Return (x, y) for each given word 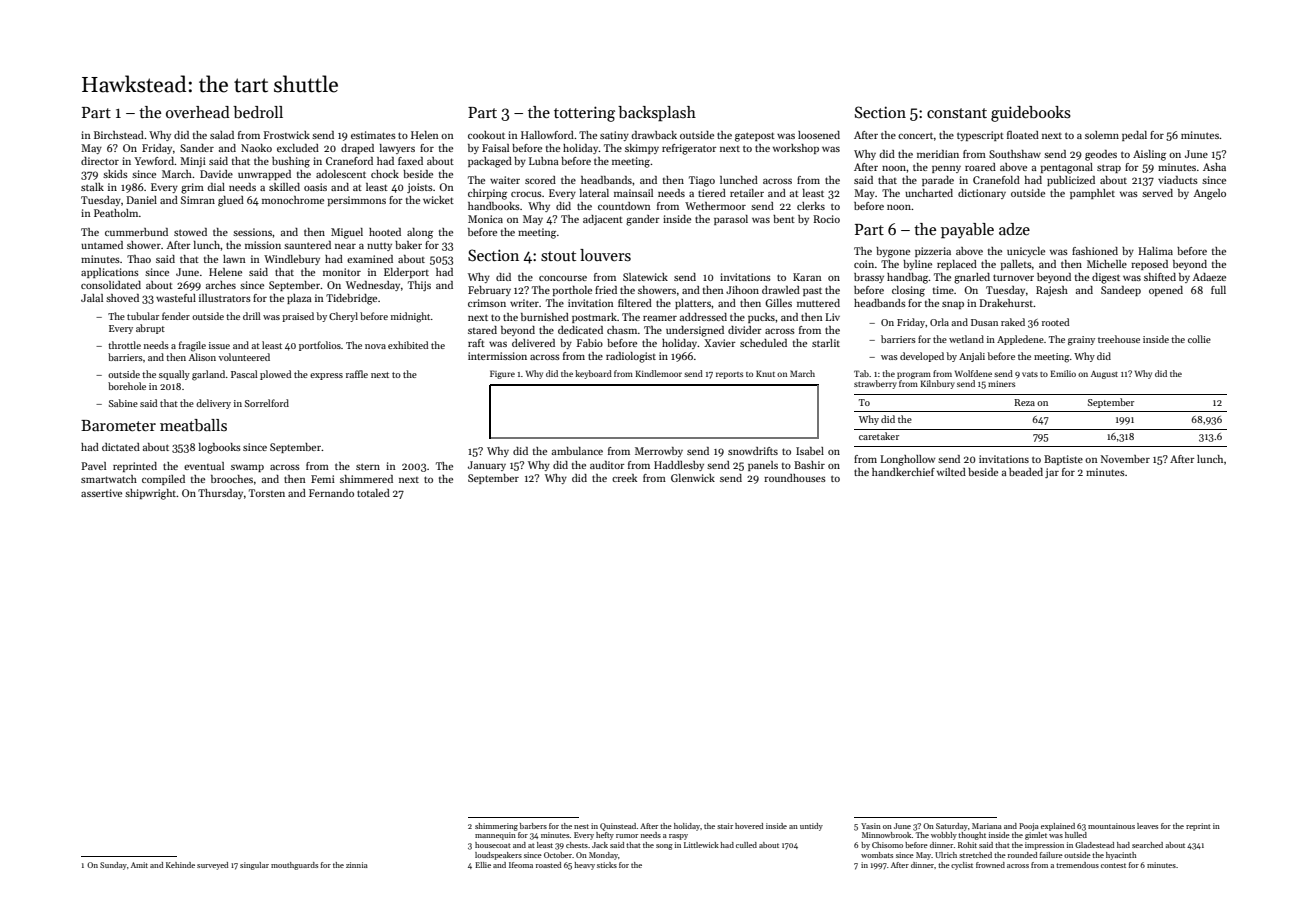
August (1104, 375)
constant (957, 113)
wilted (951, 472)
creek (624, 478)
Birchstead (119, 135)
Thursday (220, 494)
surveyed (212, 866)
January (487, 466)
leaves (1147, 826)
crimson (487, 303)
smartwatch (109, 479)
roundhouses (795, 478)
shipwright (151, 494)
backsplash (657, 114)
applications (110, 273)
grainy (1081, 341)
